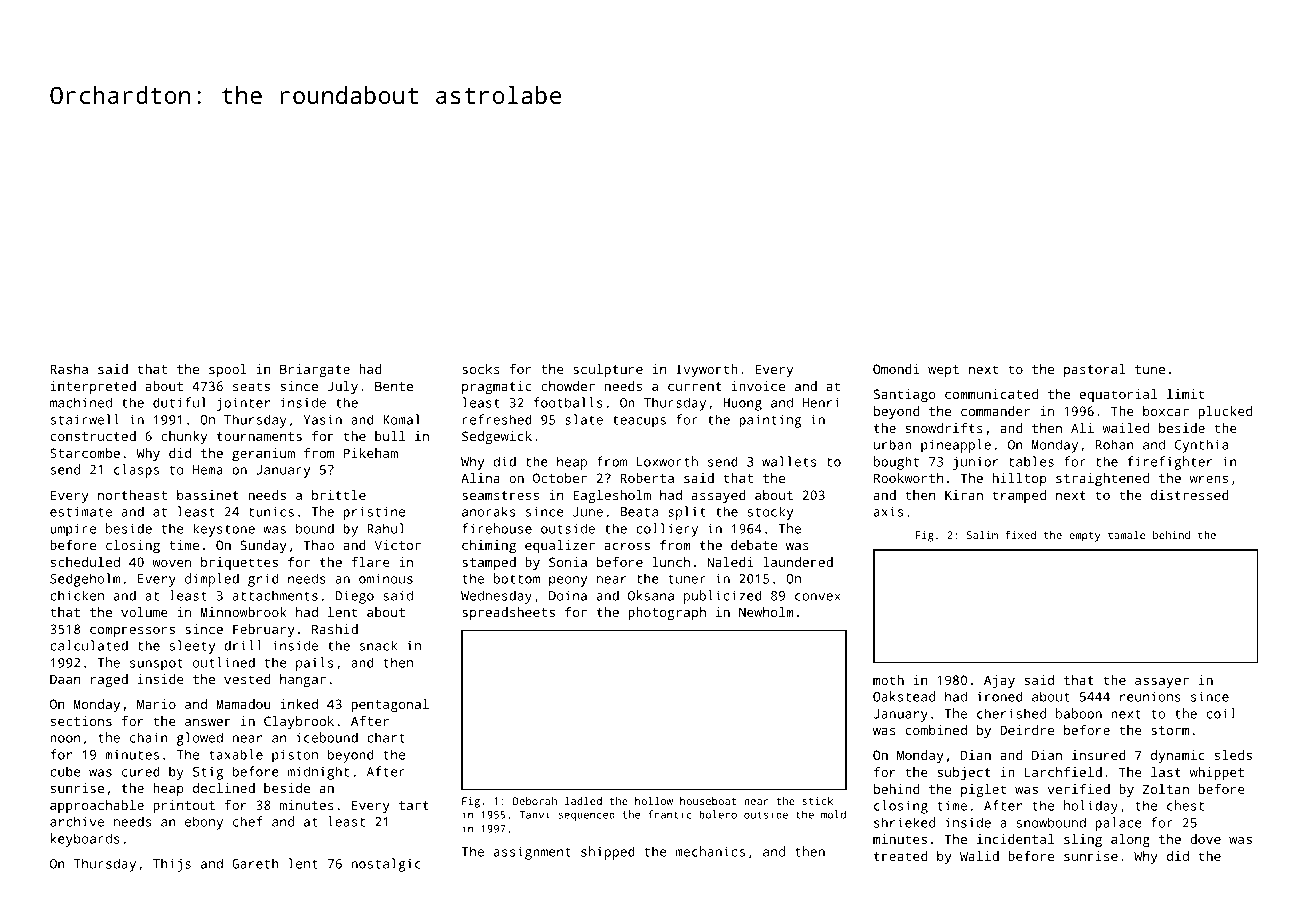 Image resolution: width=1308 pixels, height=924 pixels. Describe the element at coordinates (532, 853) in the page. I see `assignment` at that location.
